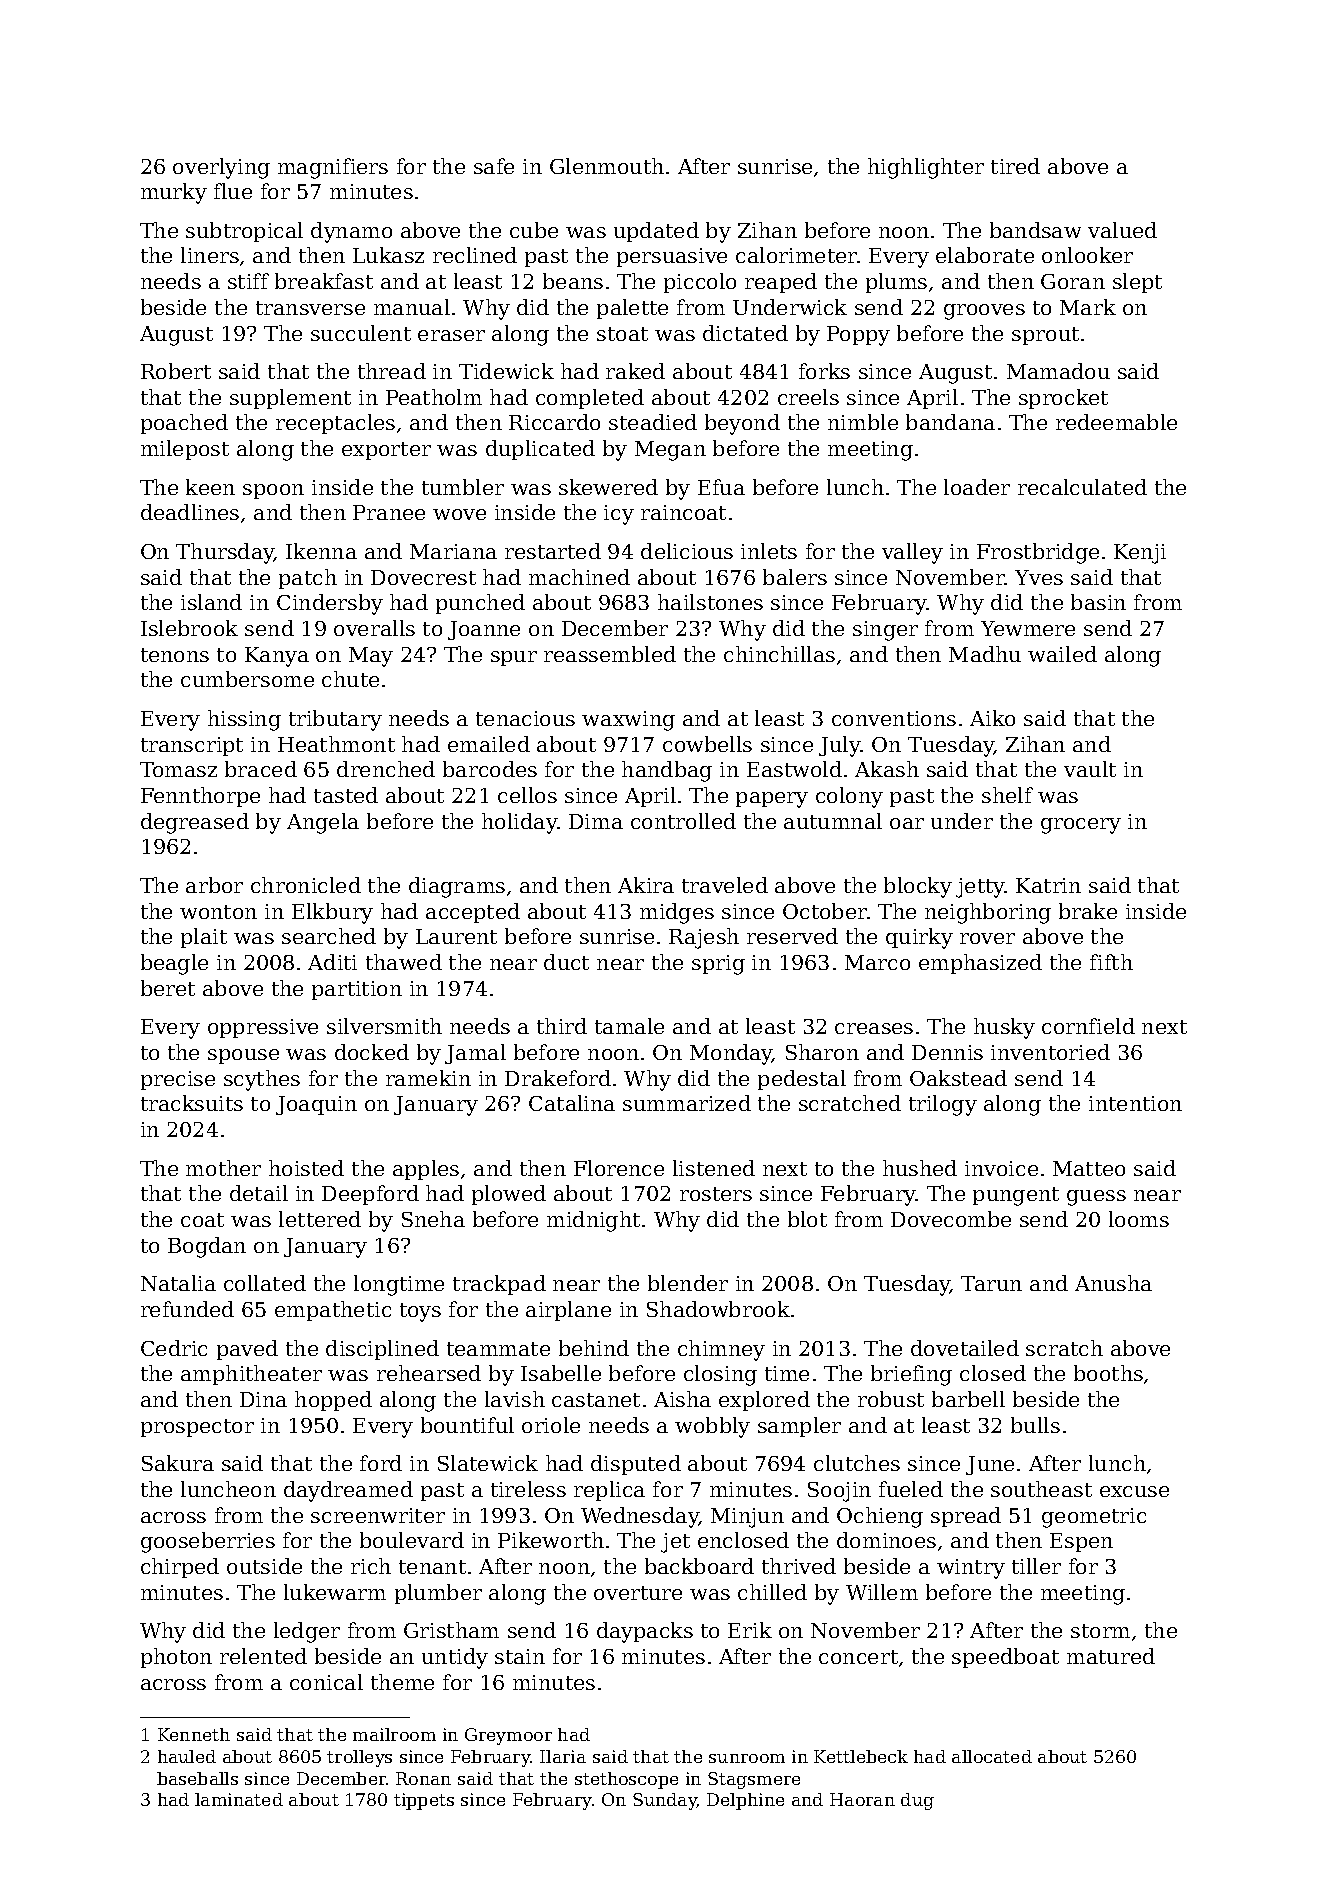 The image size is (1333, 1886). Describe the element at coordinates (194, 1734) in the screenshot. I see `Kenneth` at that location.
